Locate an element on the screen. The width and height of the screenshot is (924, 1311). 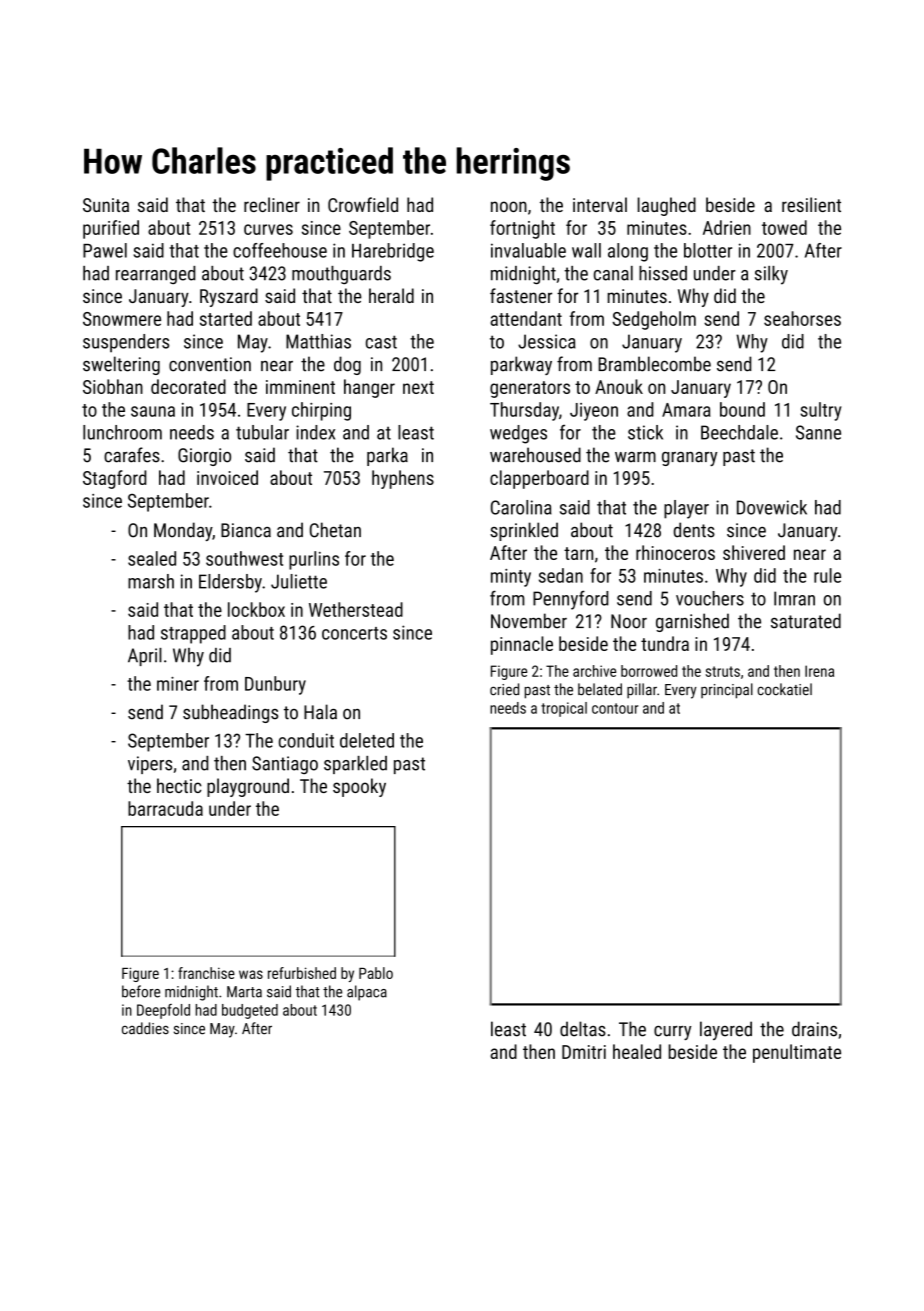
rearranged is located at coordinates (155, 275).
